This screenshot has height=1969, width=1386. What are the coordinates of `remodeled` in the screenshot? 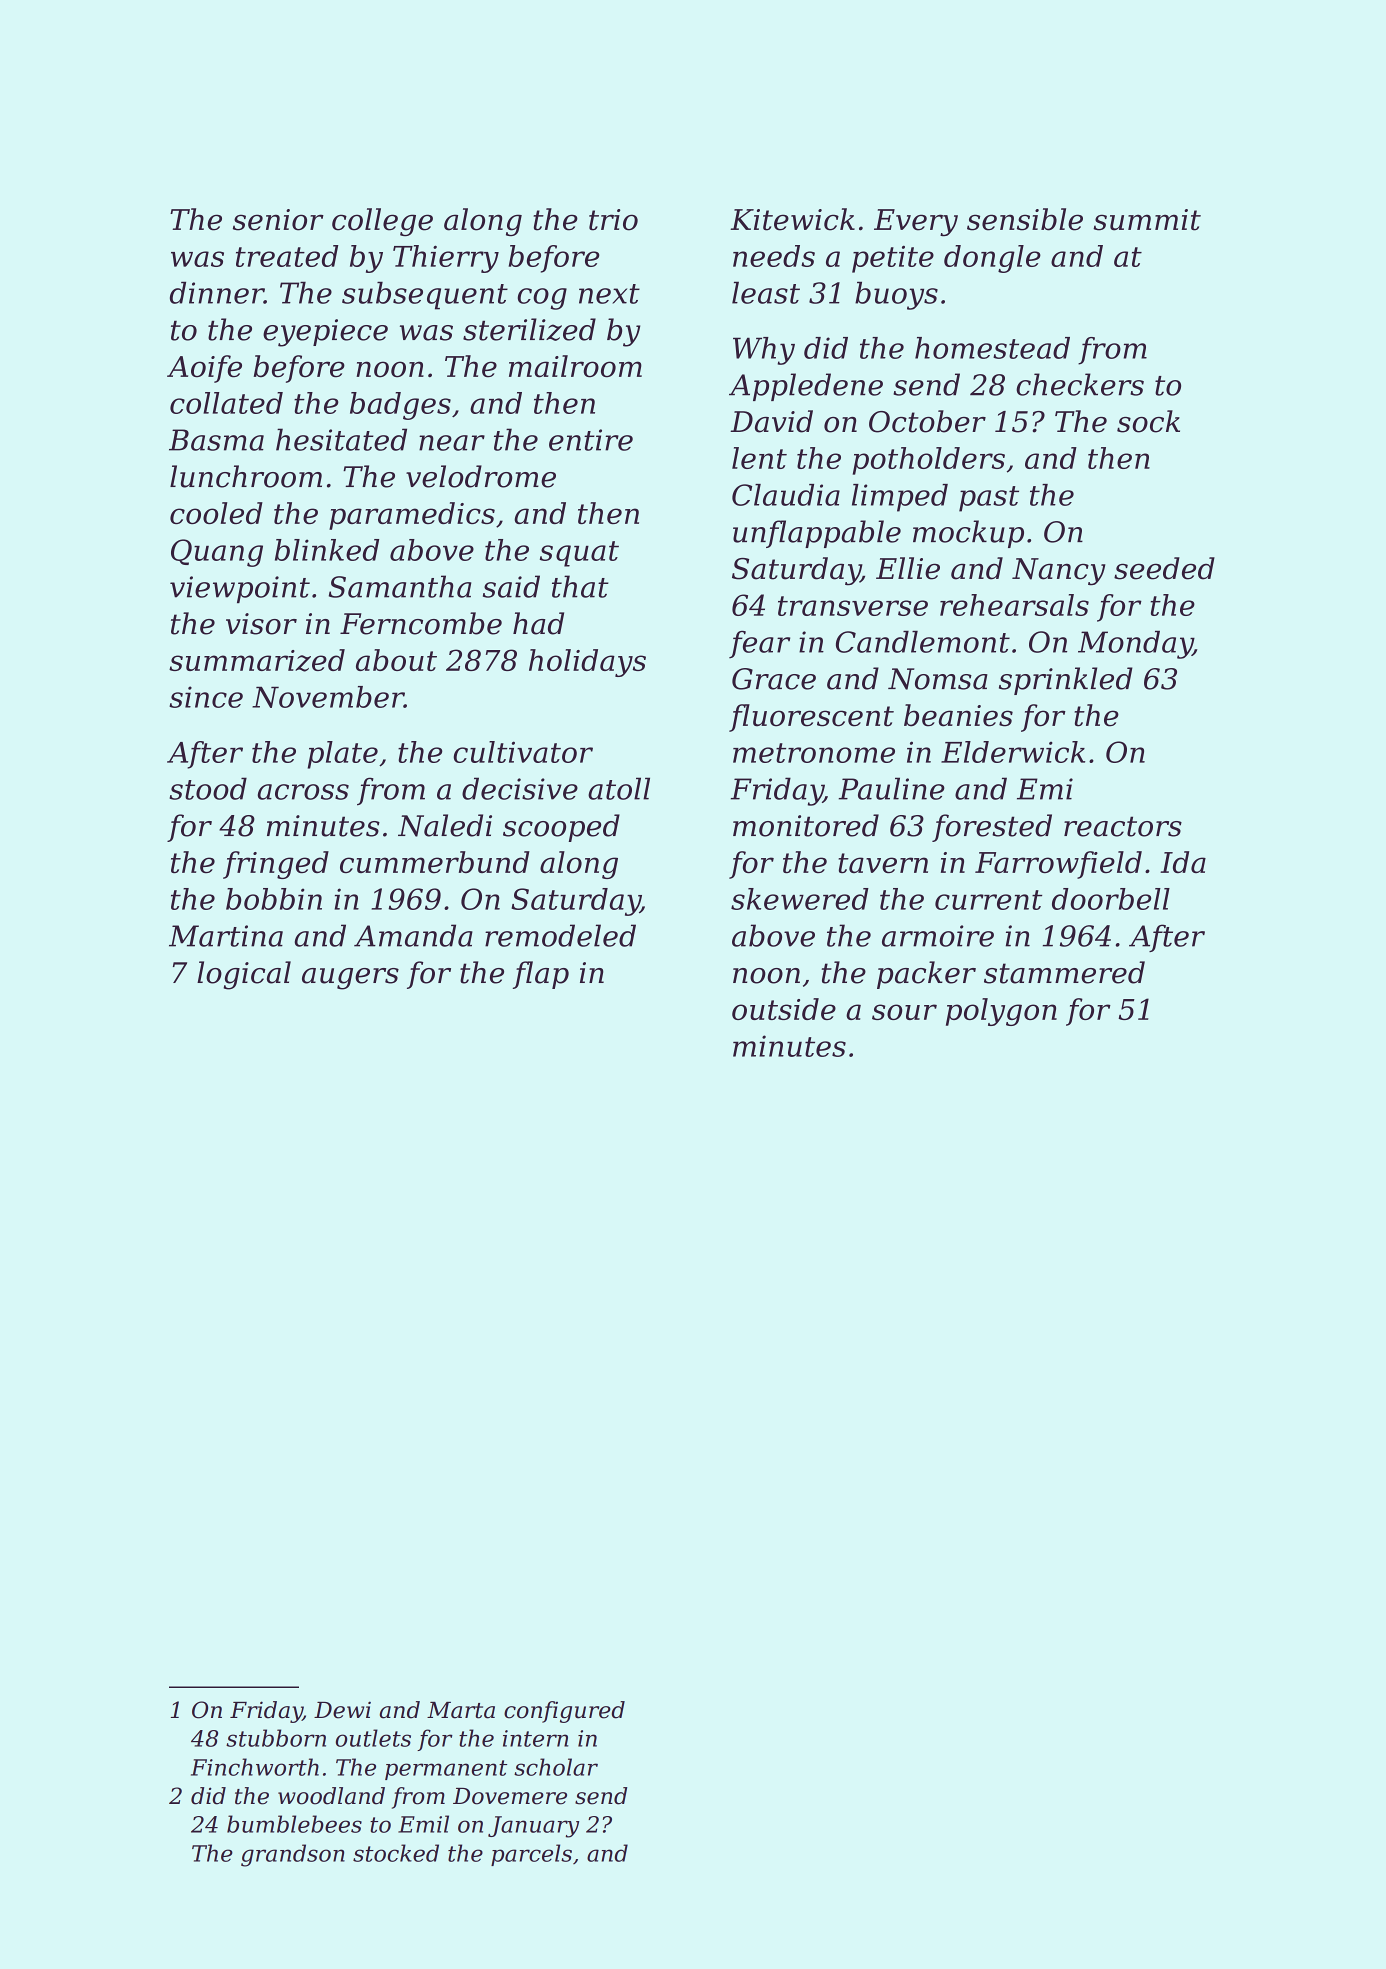 It's located at (560, 935).
